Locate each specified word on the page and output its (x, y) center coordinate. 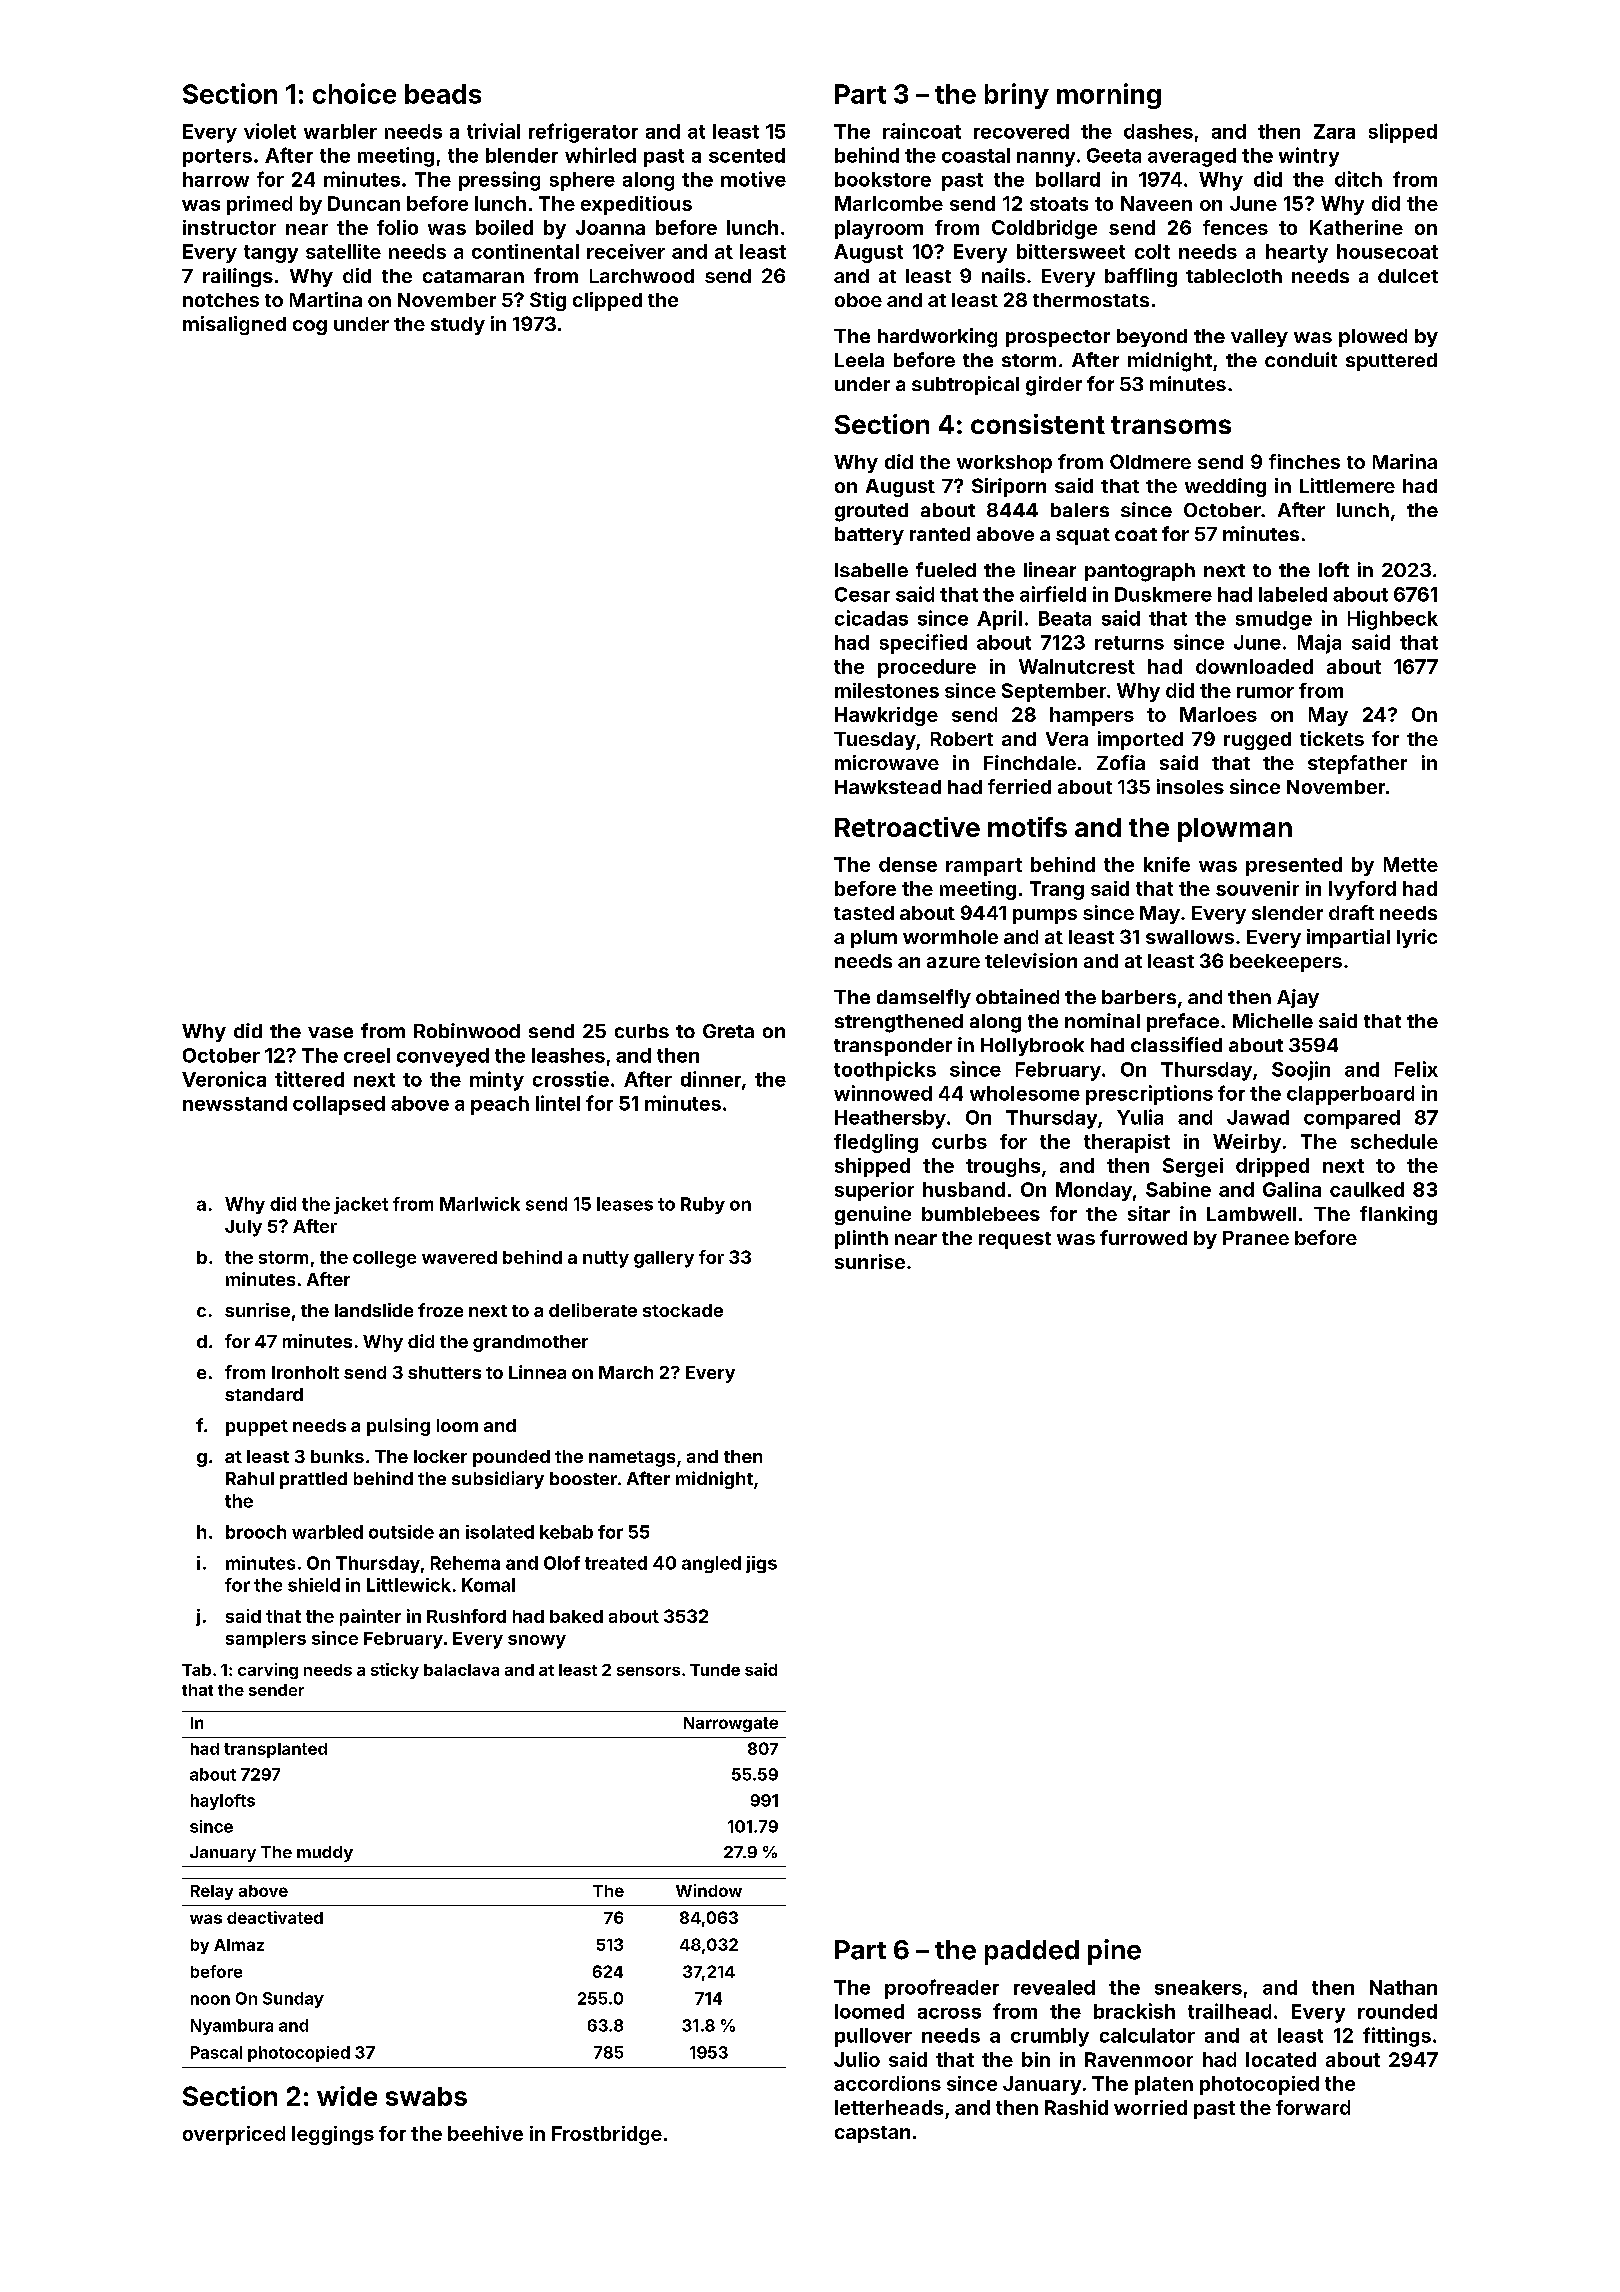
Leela (859, 360)
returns (1129, 643)
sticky (395, 1671)
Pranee (1256, 1238)
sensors (648, 1671)
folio (397, 227)
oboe (858, 300)
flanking (1398, 1215)
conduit (1301, 359)
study (458, 326)
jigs (761, 1564)
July (243, 1228)
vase (330, 1032)
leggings (333, 2135)
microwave (887, 762)
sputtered (1391, 362)
